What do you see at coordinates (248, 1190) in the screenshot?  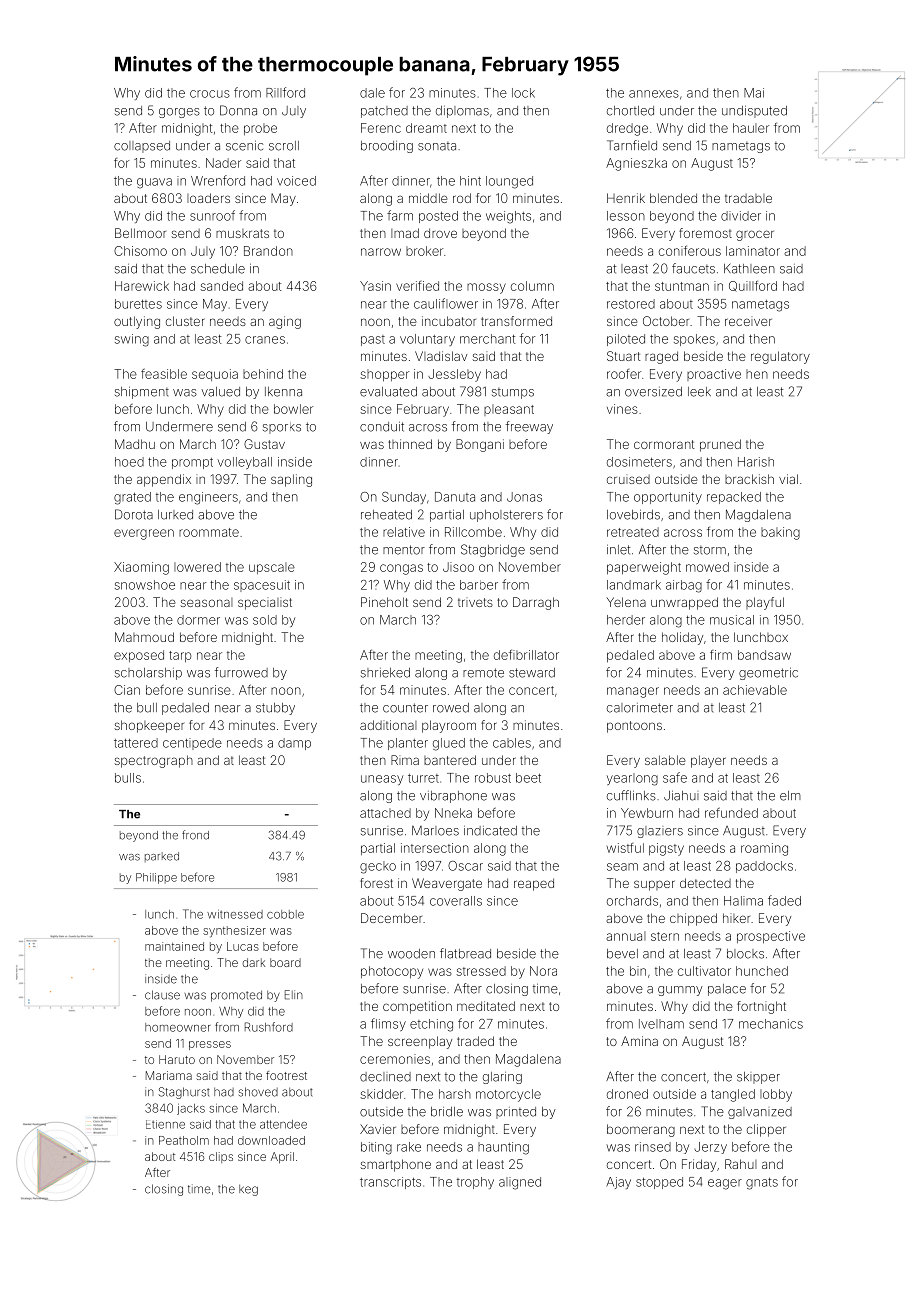 I see `keg` at bounding box center [248, 1190].
